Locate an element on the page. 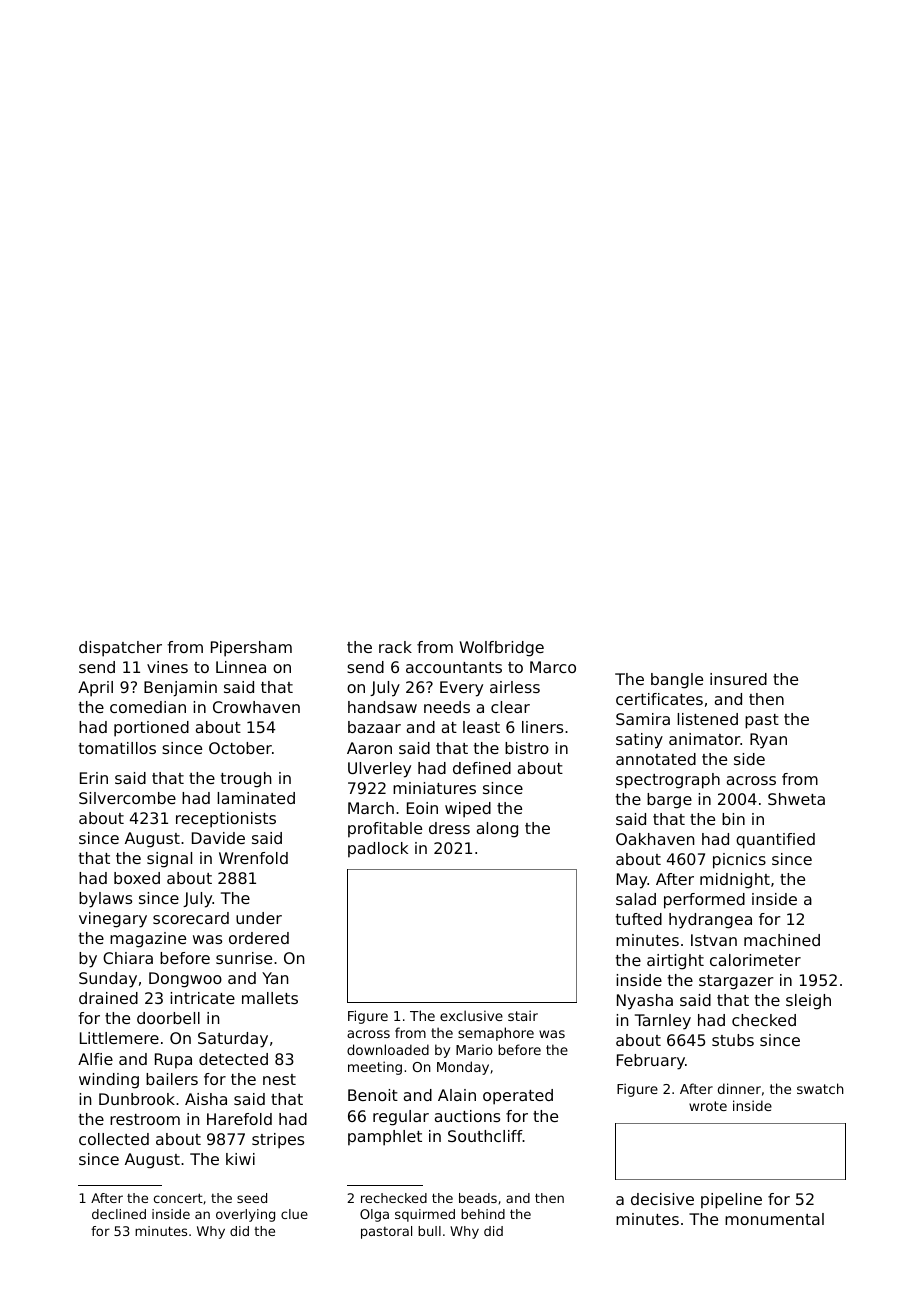 This page has height=1308, width=924. meeting is located at coordinates (375, 1068).
